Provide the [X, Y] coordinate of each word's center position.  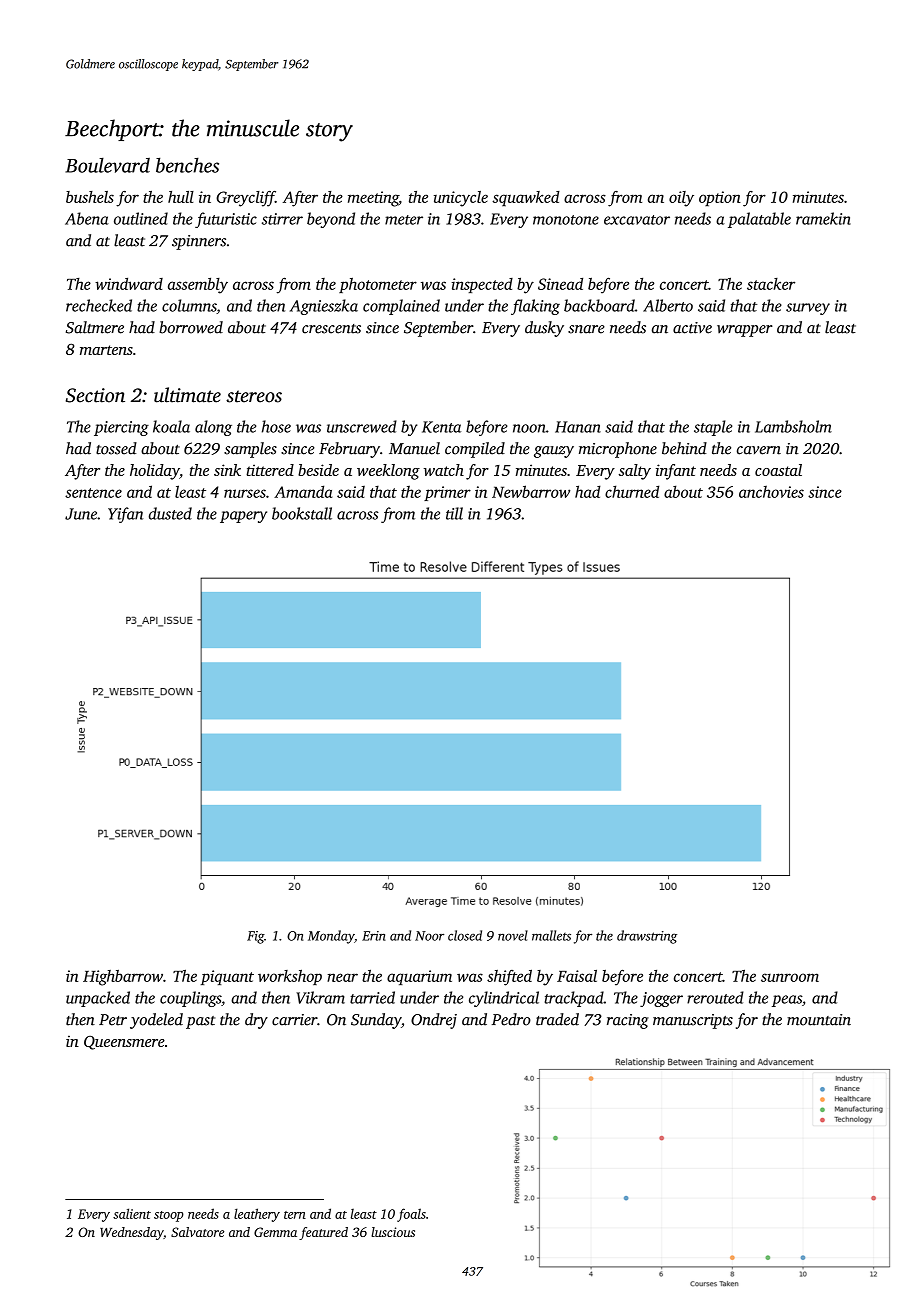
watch [444, 470]
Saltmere [95, 327]
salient [132, 1213]
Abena [87, 218]
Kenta [441, 427]
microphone [618, 450]
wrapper [745, 331]
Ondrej [434, 1021]
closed [465, 935]
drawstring [647, 937]
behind [684, 448]
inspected [482, 285]
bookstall [302, 513]
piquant [227, 977]
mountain [819, 1020]
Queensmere [124, 1043]
